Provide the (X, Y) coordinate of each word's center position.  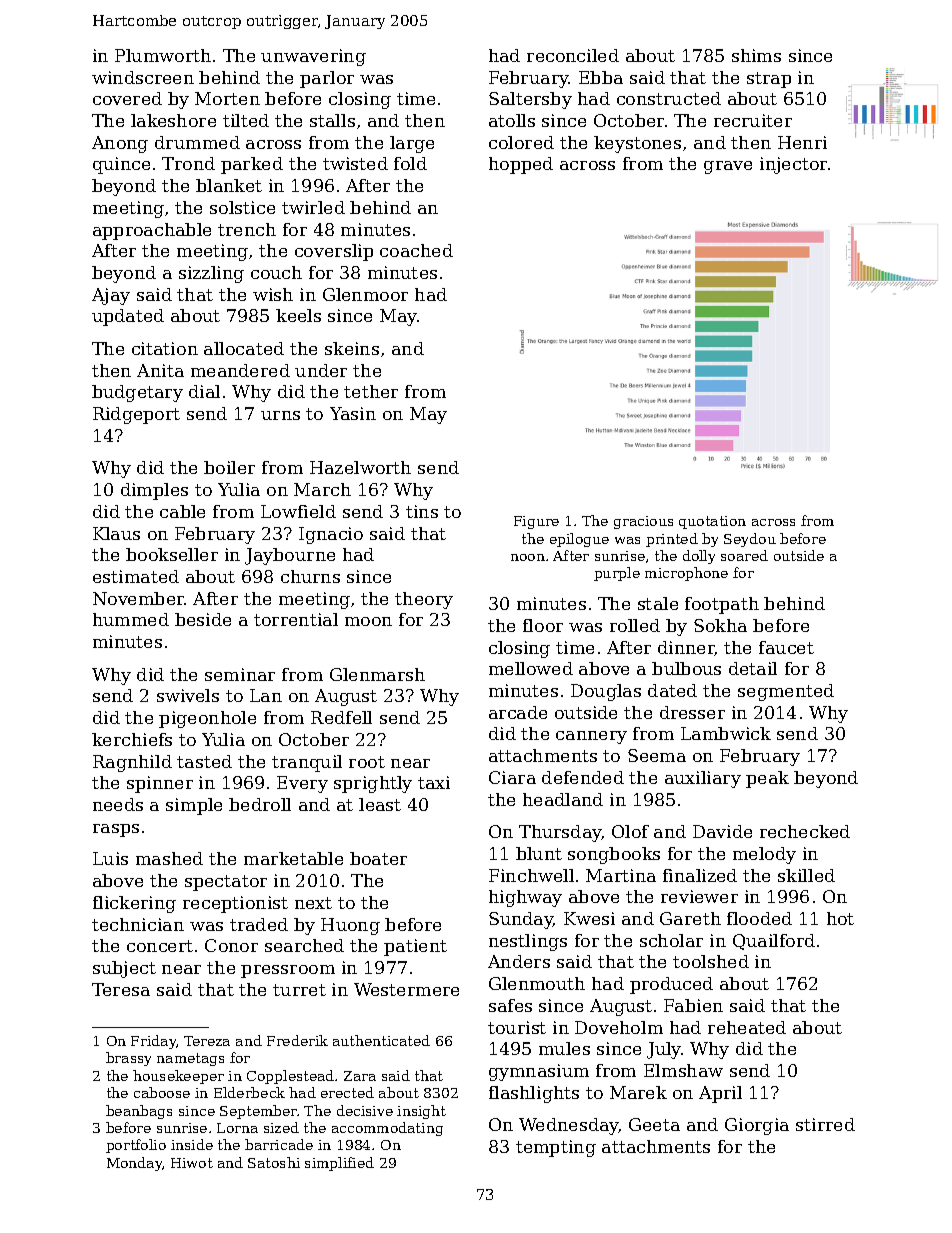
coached (416, 250)
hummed (131, 619)
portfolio (136, 1146)
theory (424, 600)
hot (840, 918)
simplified (339, 1164)
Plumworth (163, 55)
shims (756, 55)
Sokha (720, 625)
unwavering (313, 57)
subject (124, 969)
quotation (712, 522)
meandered (240, 370)
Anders (519, 961)
